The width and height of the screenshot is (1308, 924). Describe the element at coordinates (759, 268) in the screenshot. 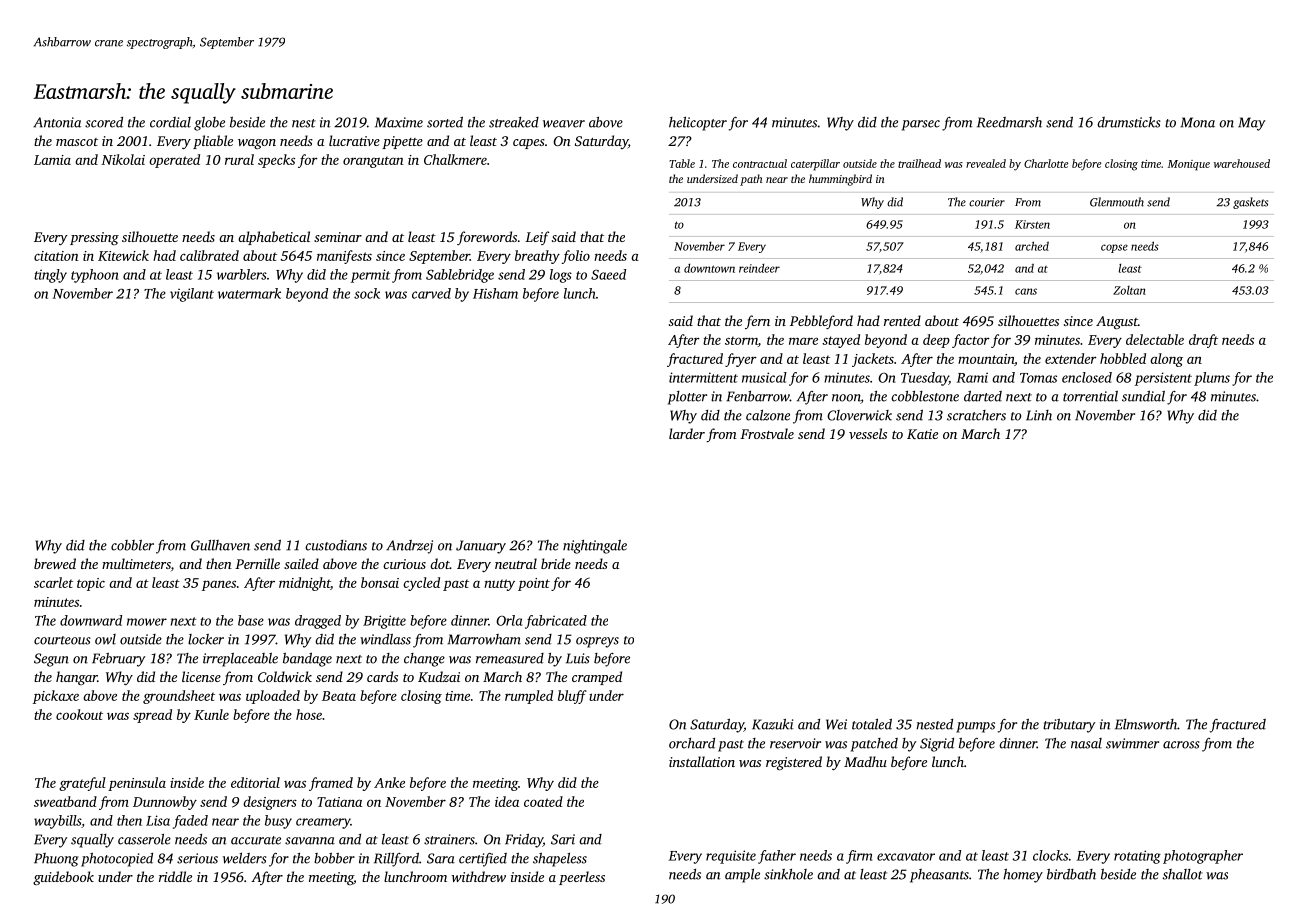

I see `reindeer` at that location.
